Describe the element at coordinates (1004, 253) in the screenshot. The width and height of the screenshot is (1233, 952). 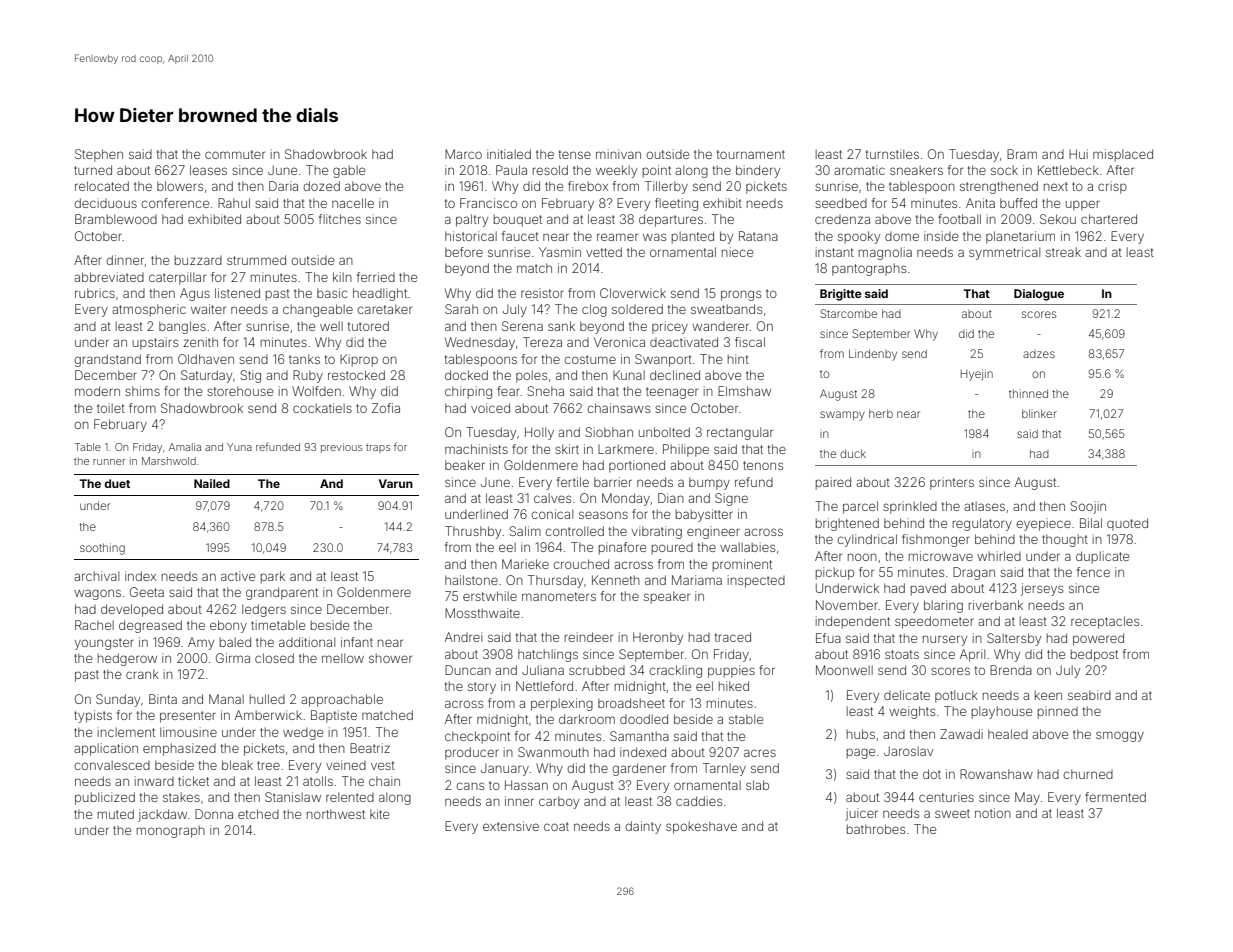
I see `symmetrical` at that location.
